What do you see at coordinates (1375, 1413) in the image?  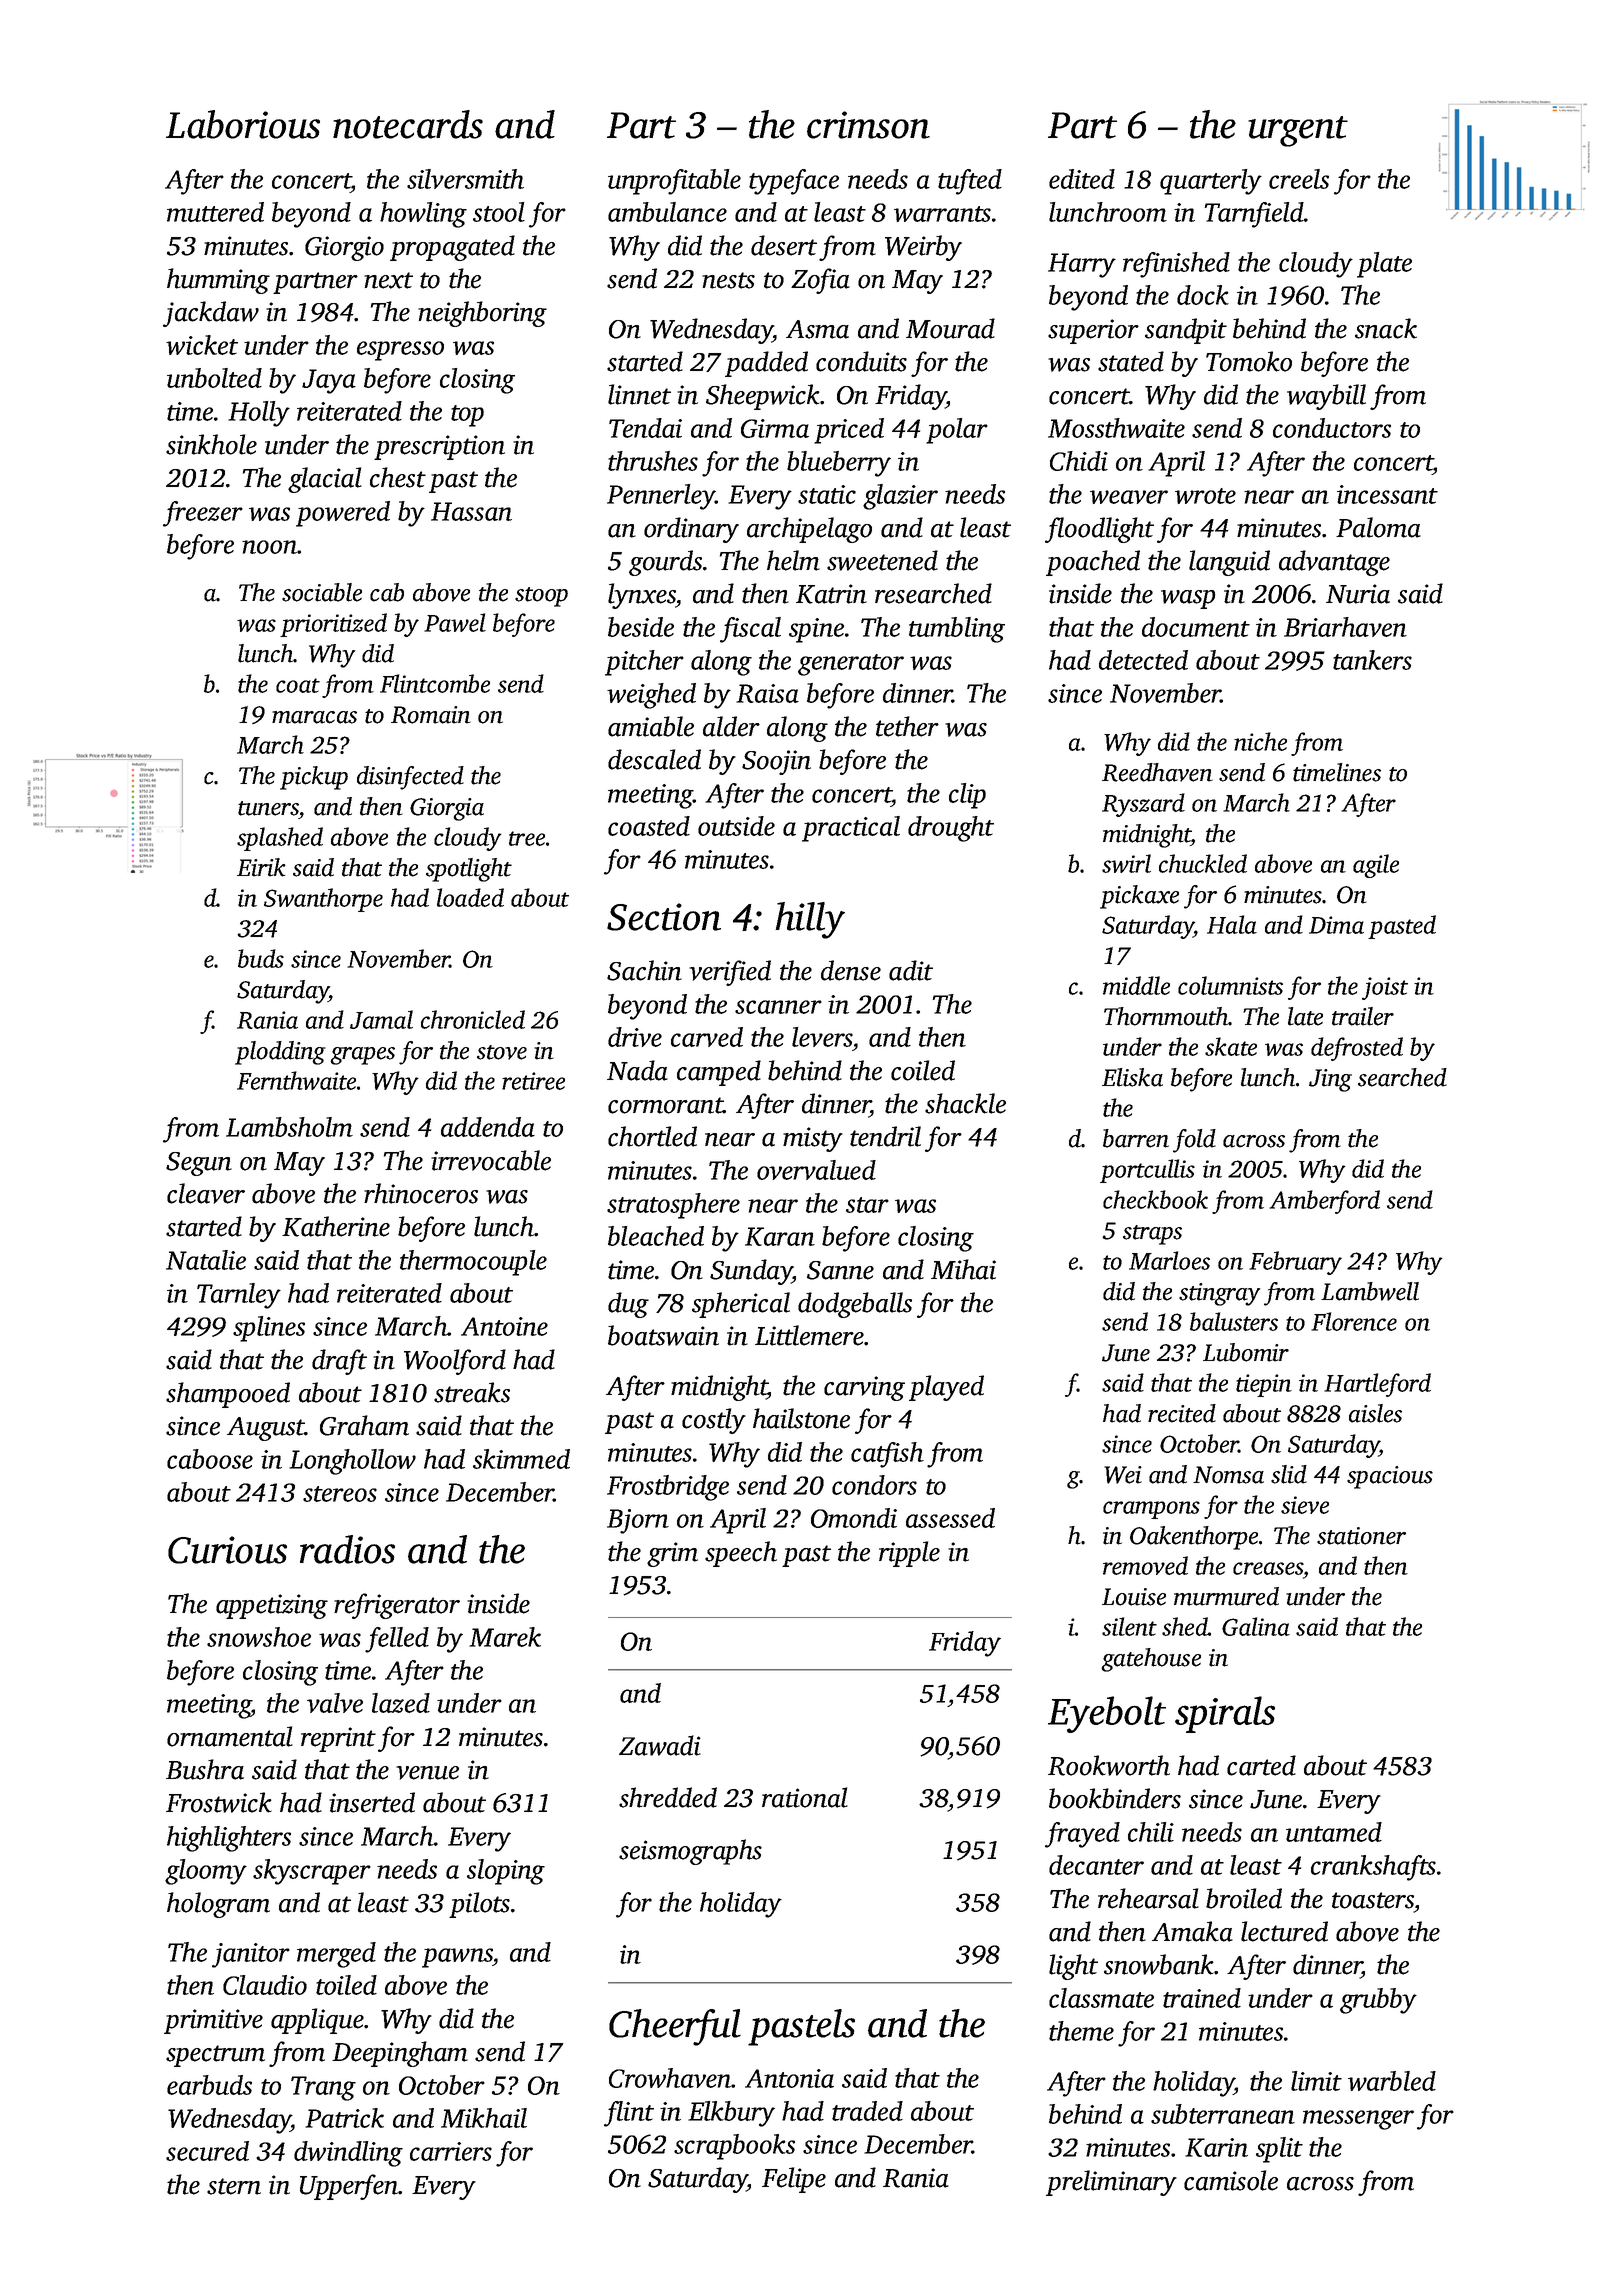 I see `aisles` at bounding box center [1375, 1413].
